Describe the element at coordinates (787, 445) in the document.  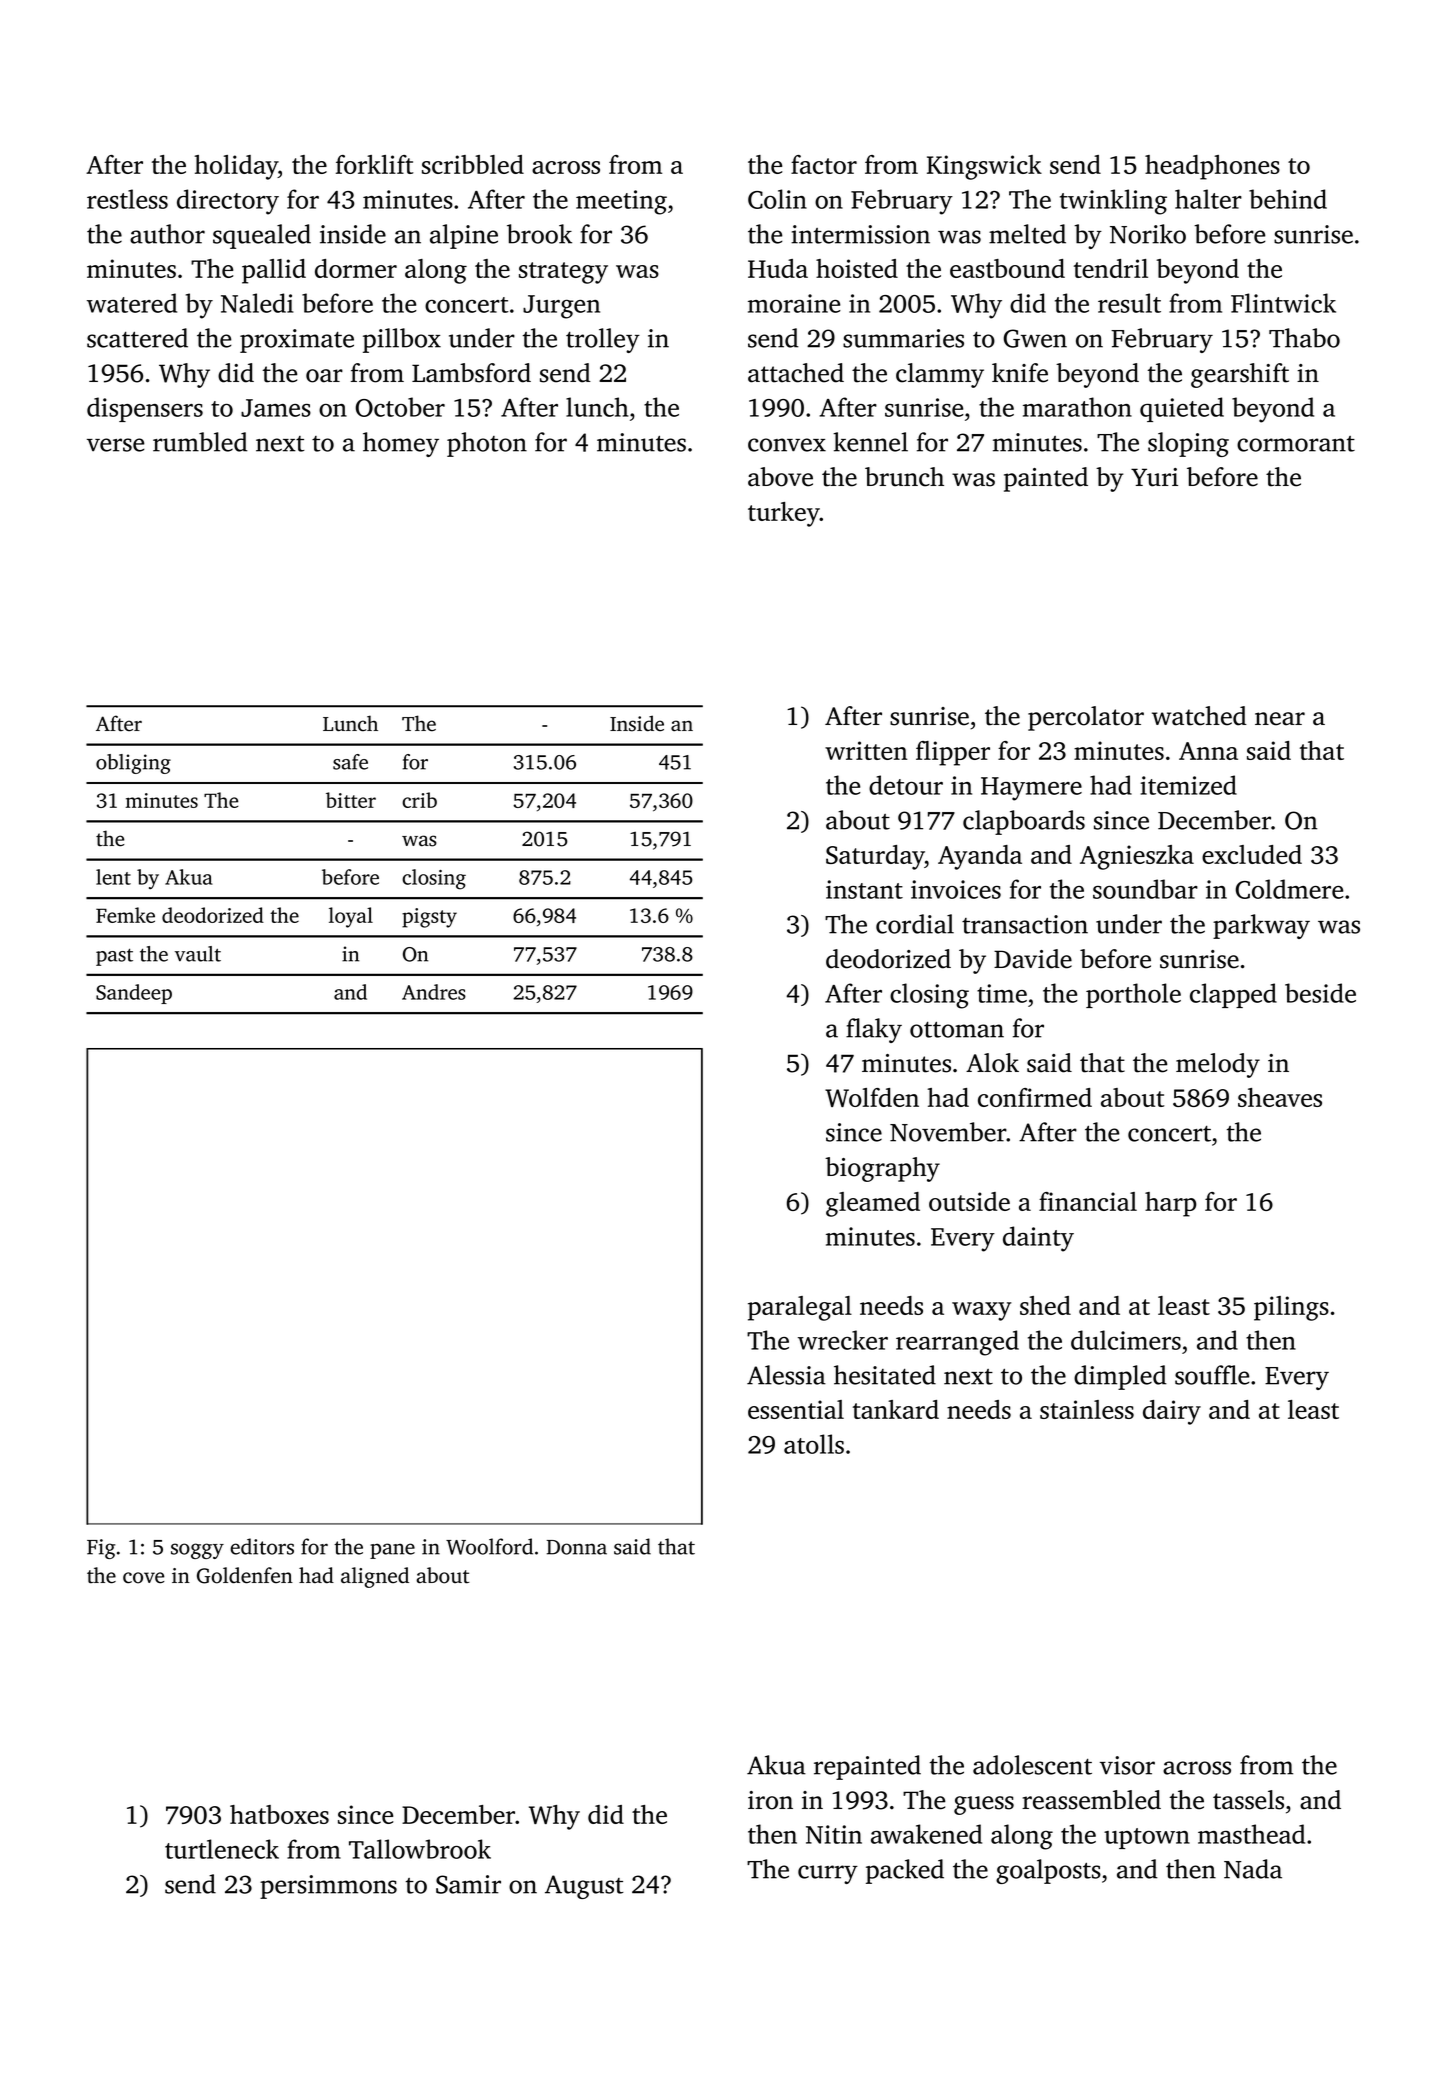
I see `convex` at that location.
